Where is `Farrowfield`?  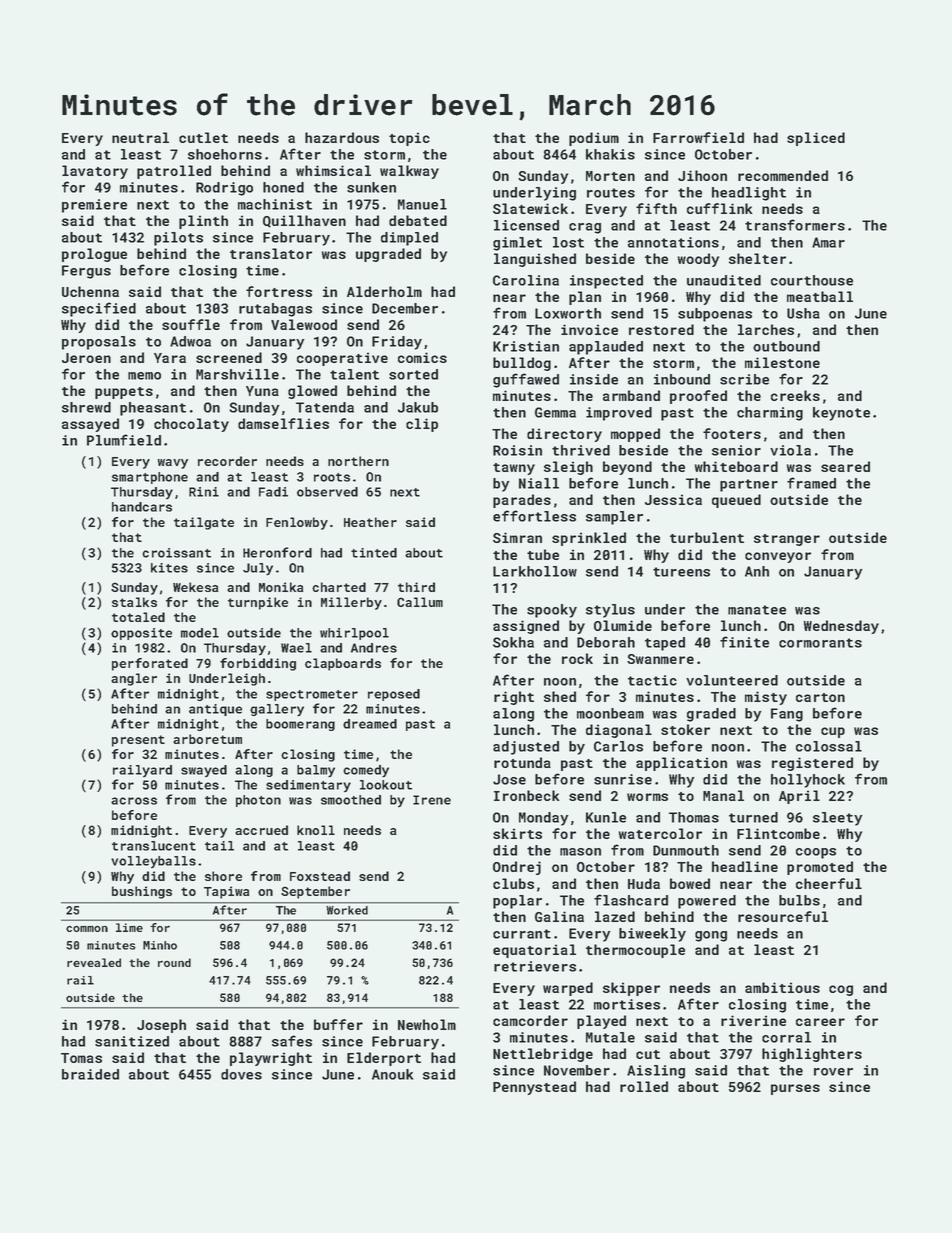
Farrowfield is located at coordinates (698, 137).
